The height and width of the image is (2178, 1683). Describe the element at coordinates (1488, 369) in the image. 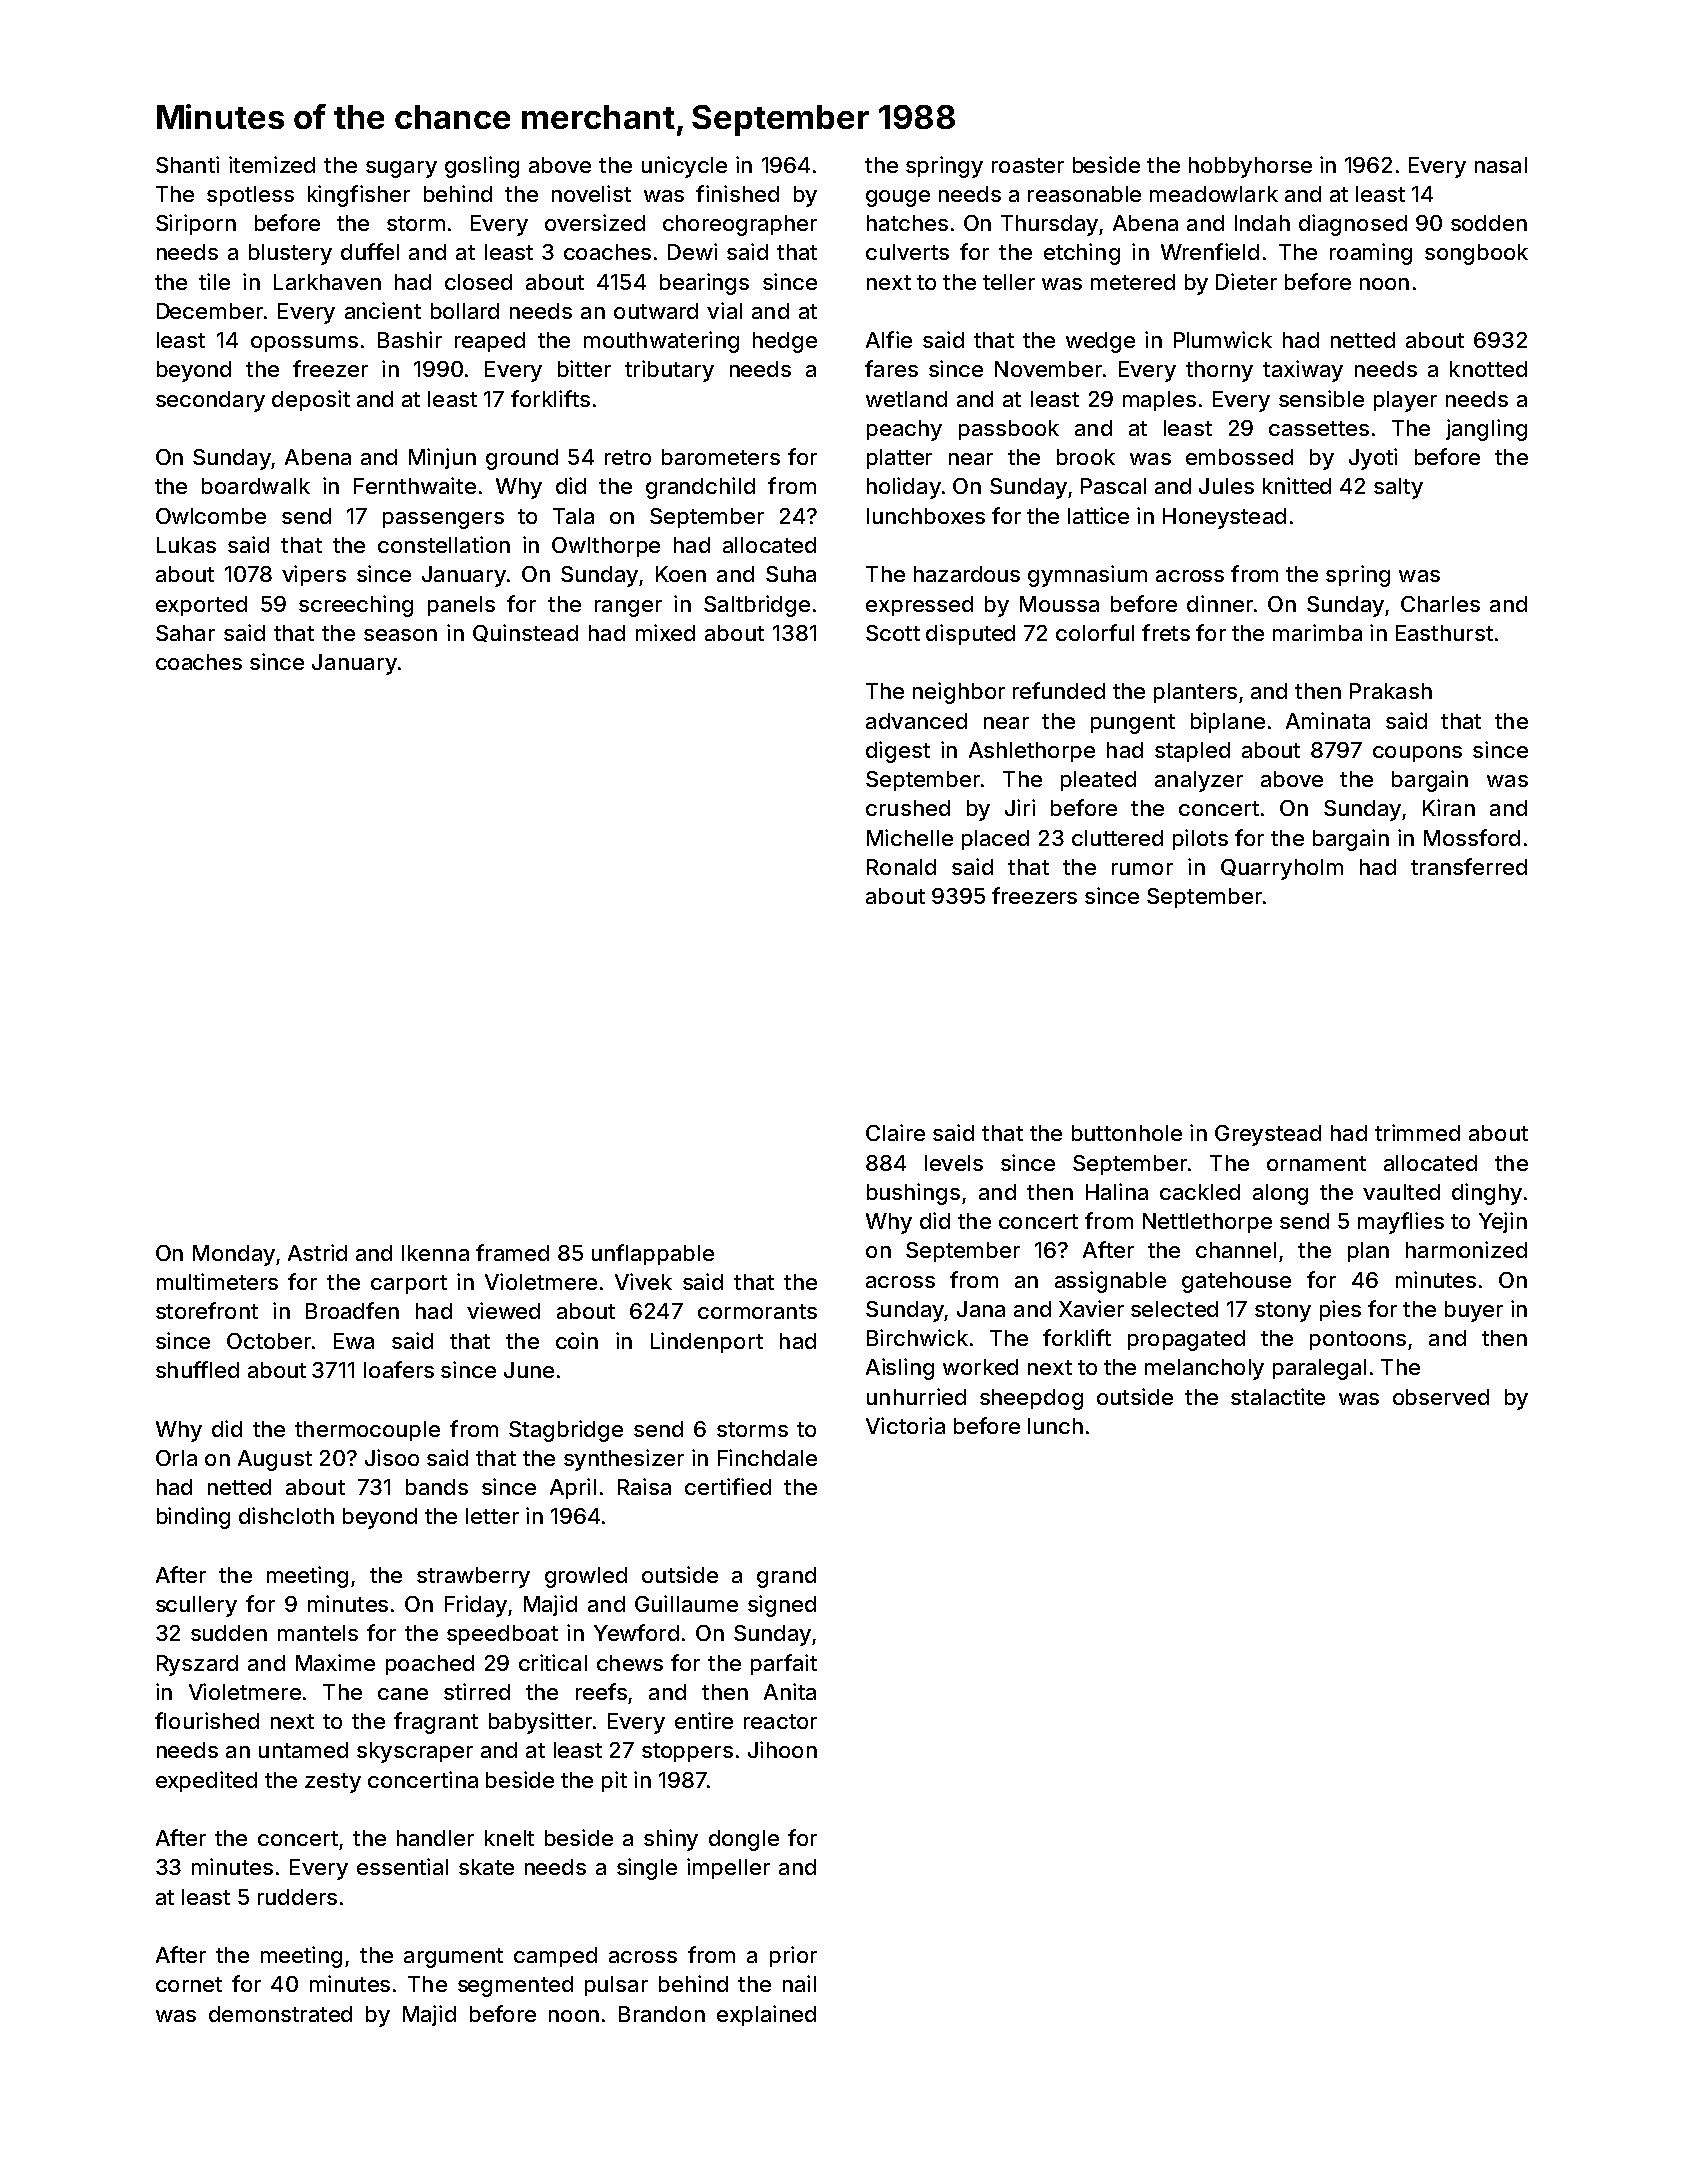

I see `knotted` at that location.
